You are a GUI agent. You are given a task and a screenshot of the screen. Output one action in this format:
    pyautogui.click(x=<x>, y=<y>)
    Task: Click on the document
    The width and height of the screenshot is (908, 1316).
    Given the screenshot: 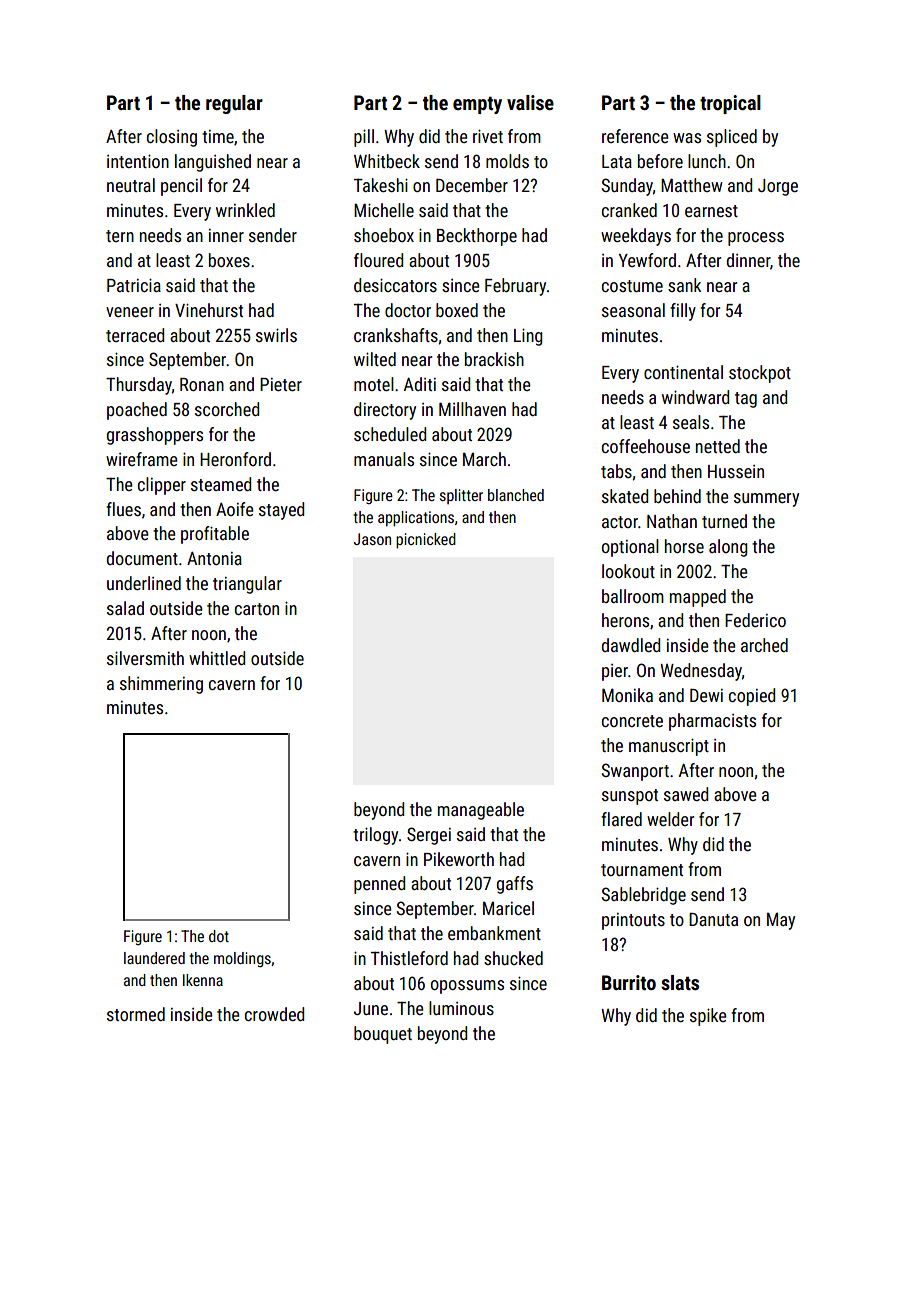 What is the action you would take?
    pyautogui.click(x=142, y=558)
